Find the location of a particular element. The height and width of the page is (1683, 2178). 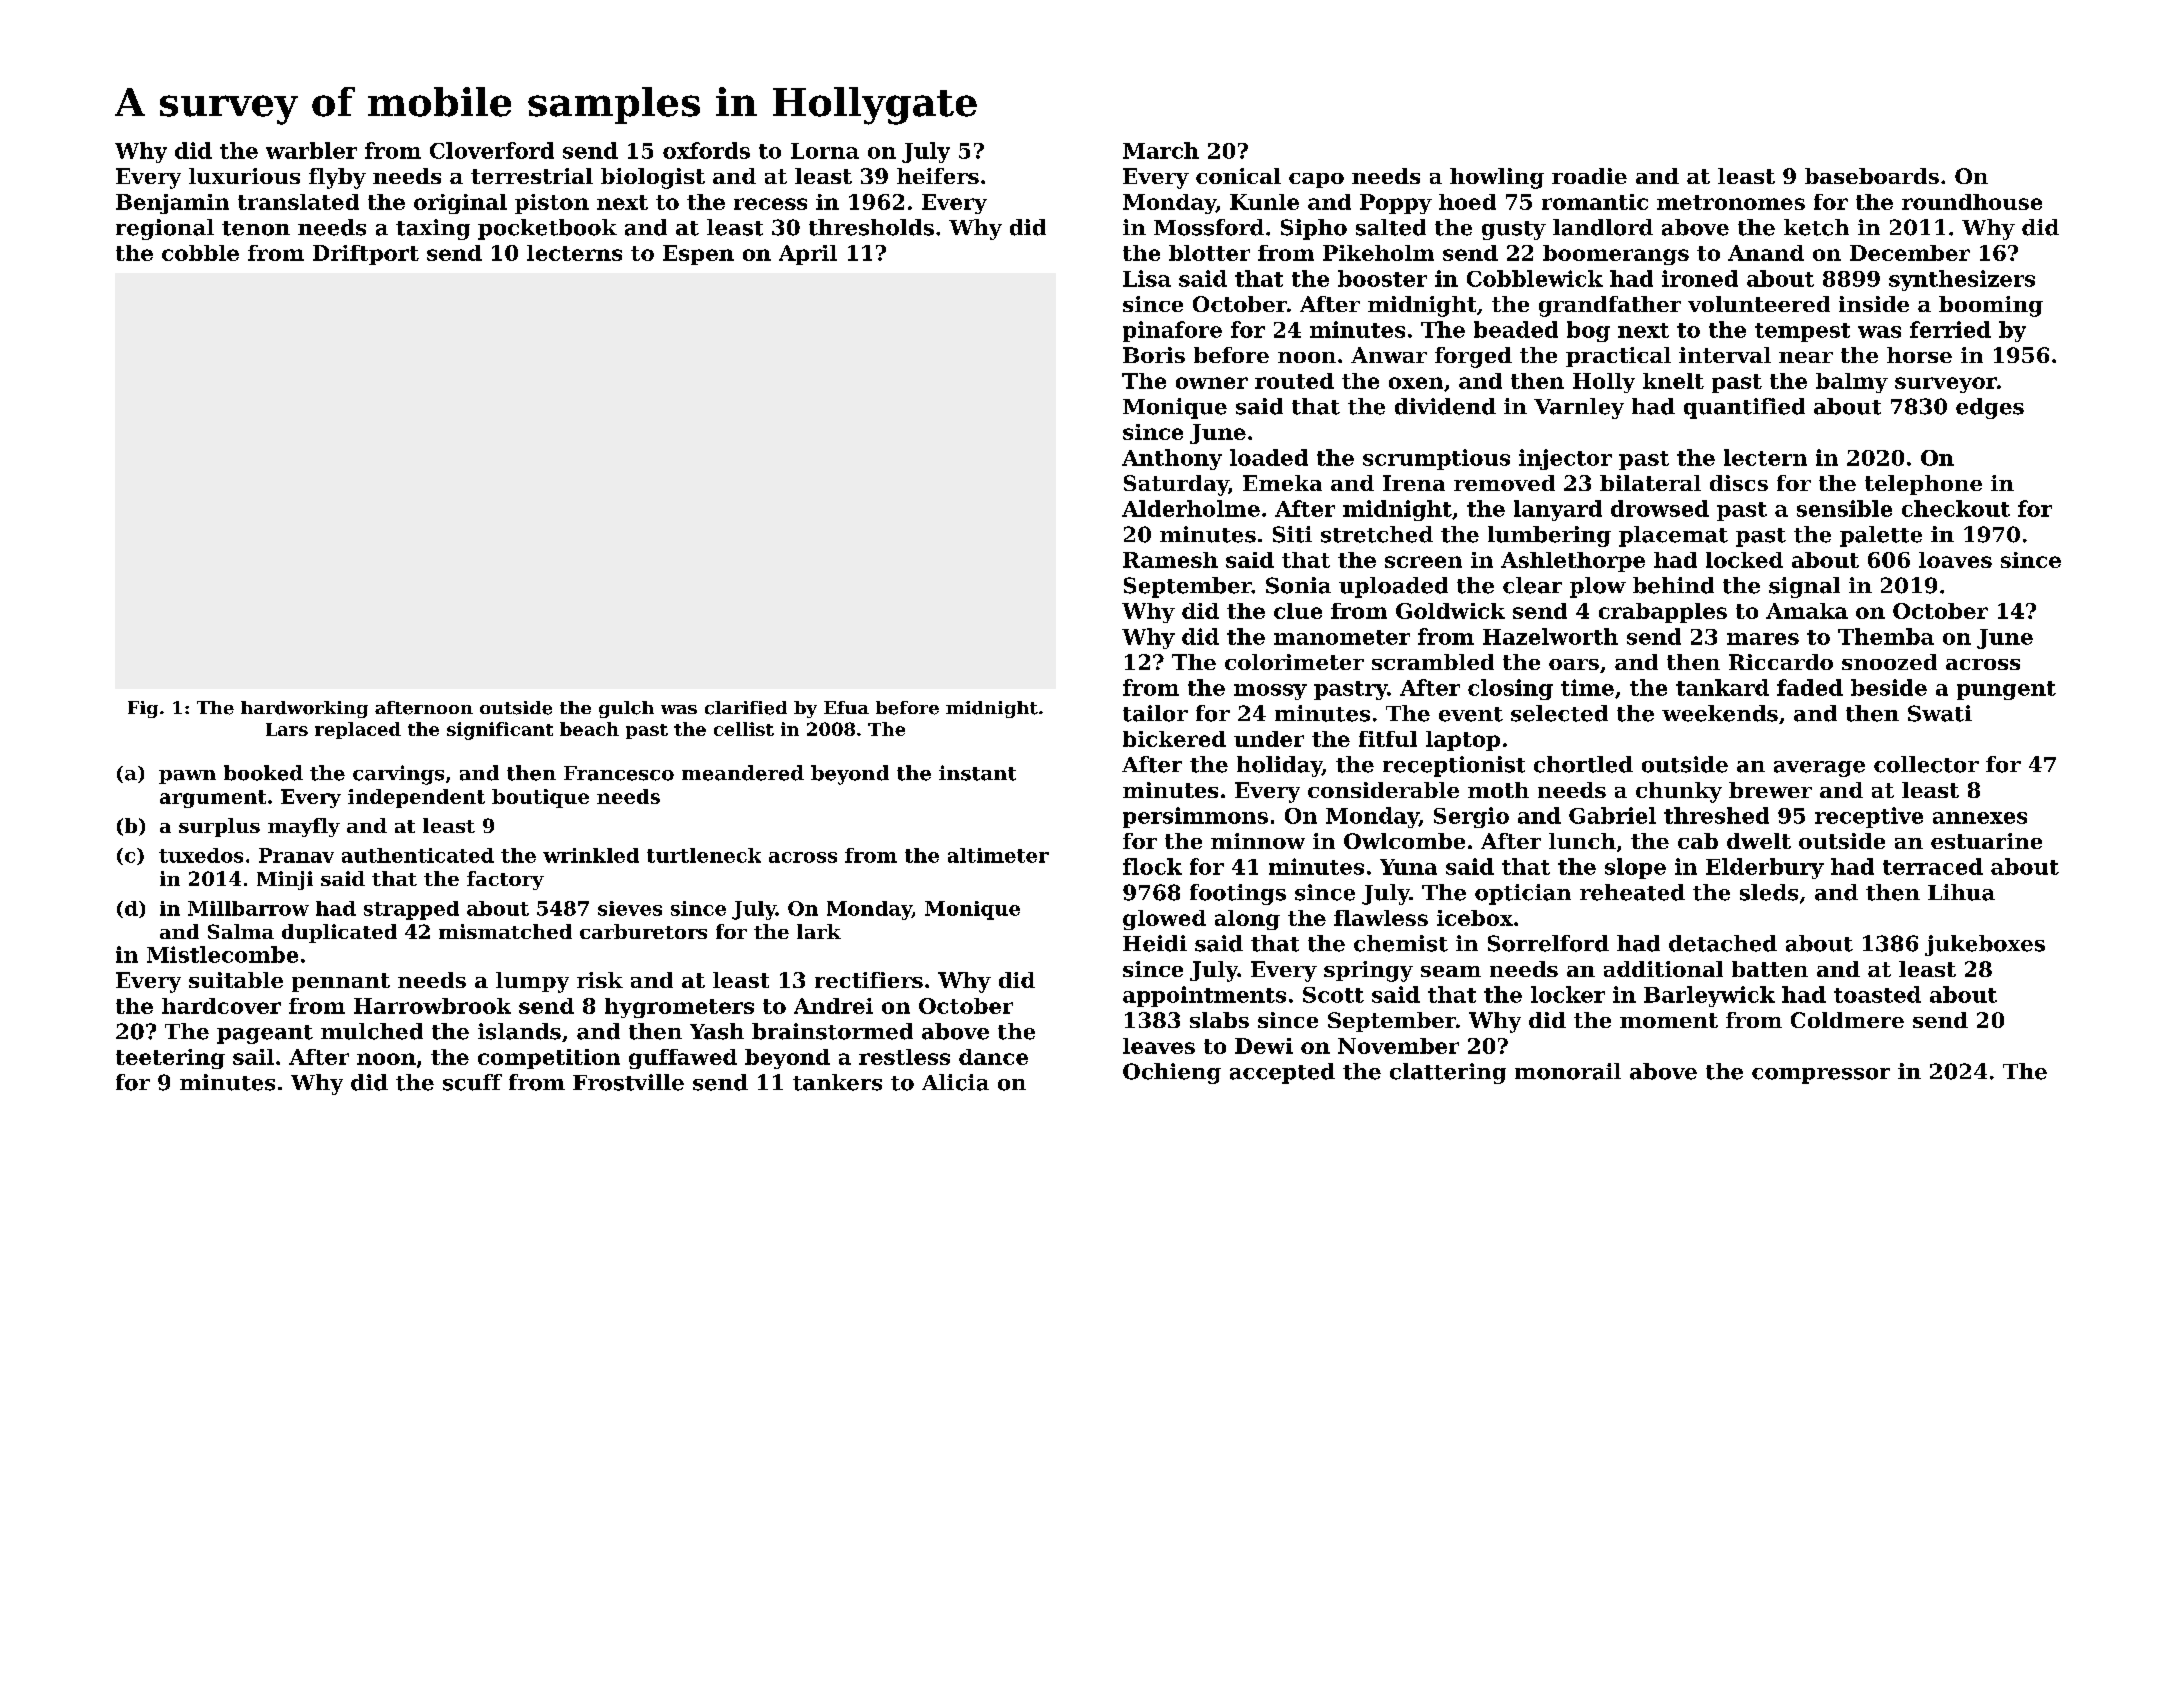

lark is located at coordinates (819, 931).
